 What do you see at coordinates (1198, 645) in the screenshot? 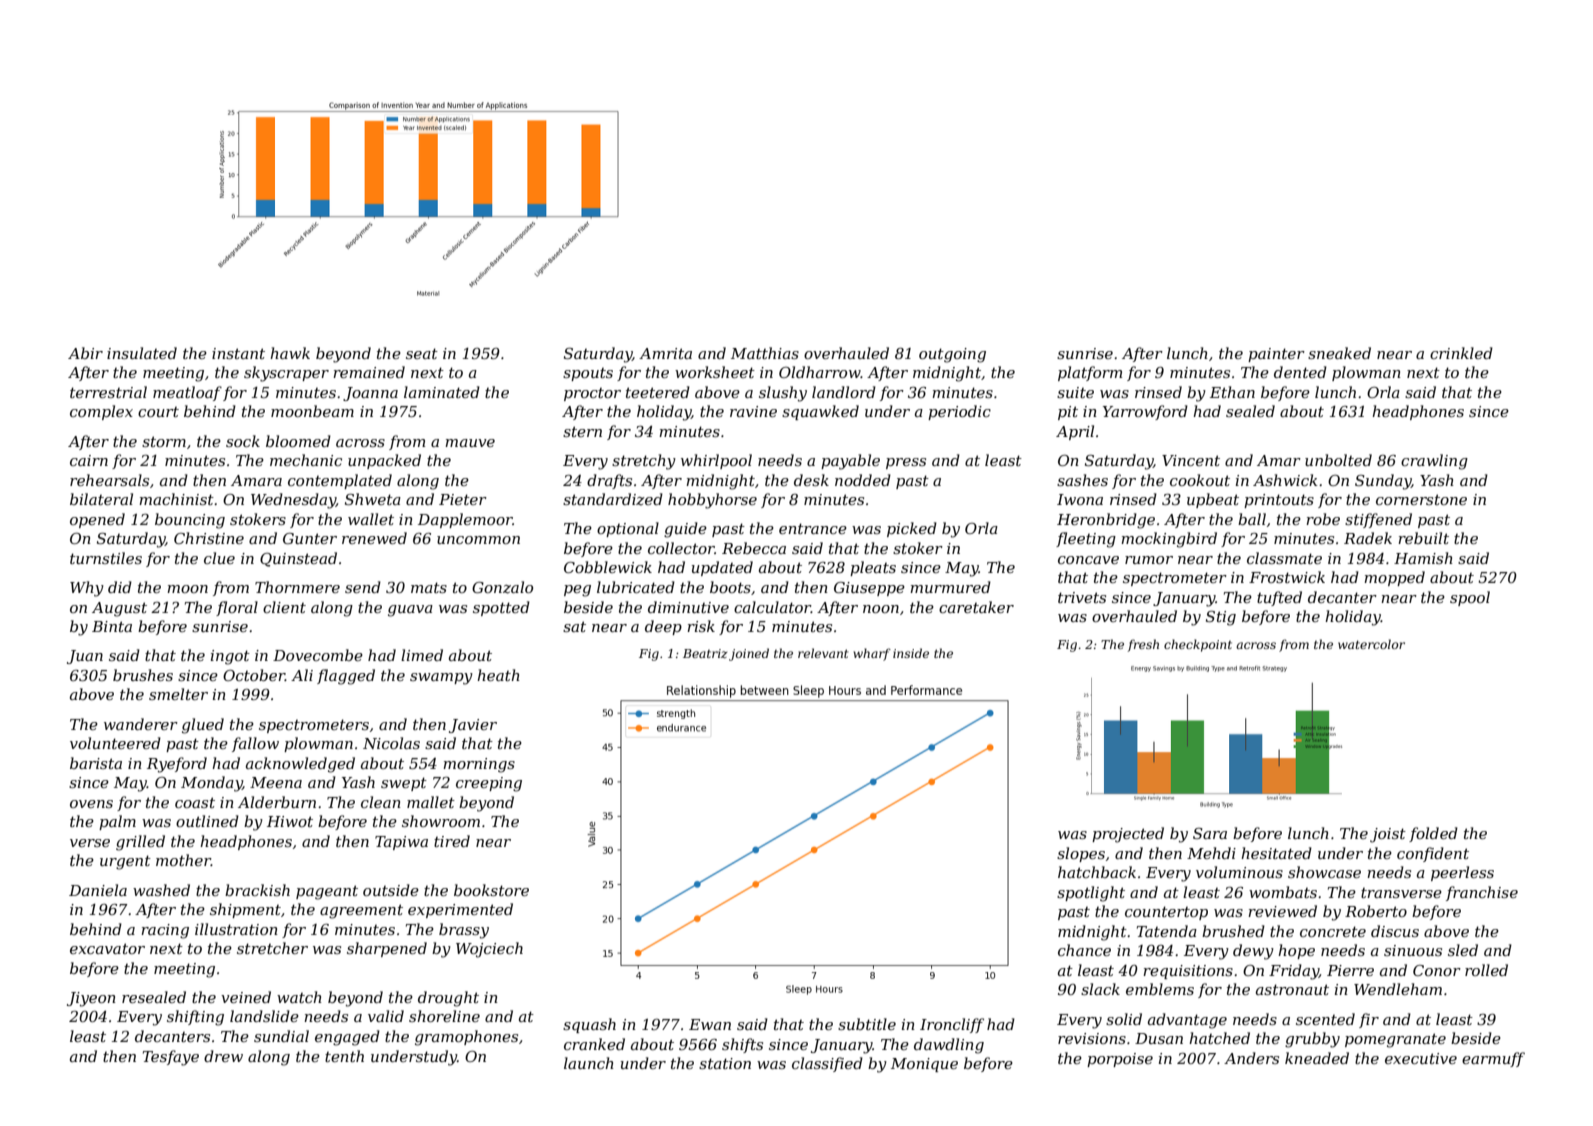
I see `checkpoint` at bounding box center [1198, 645].
